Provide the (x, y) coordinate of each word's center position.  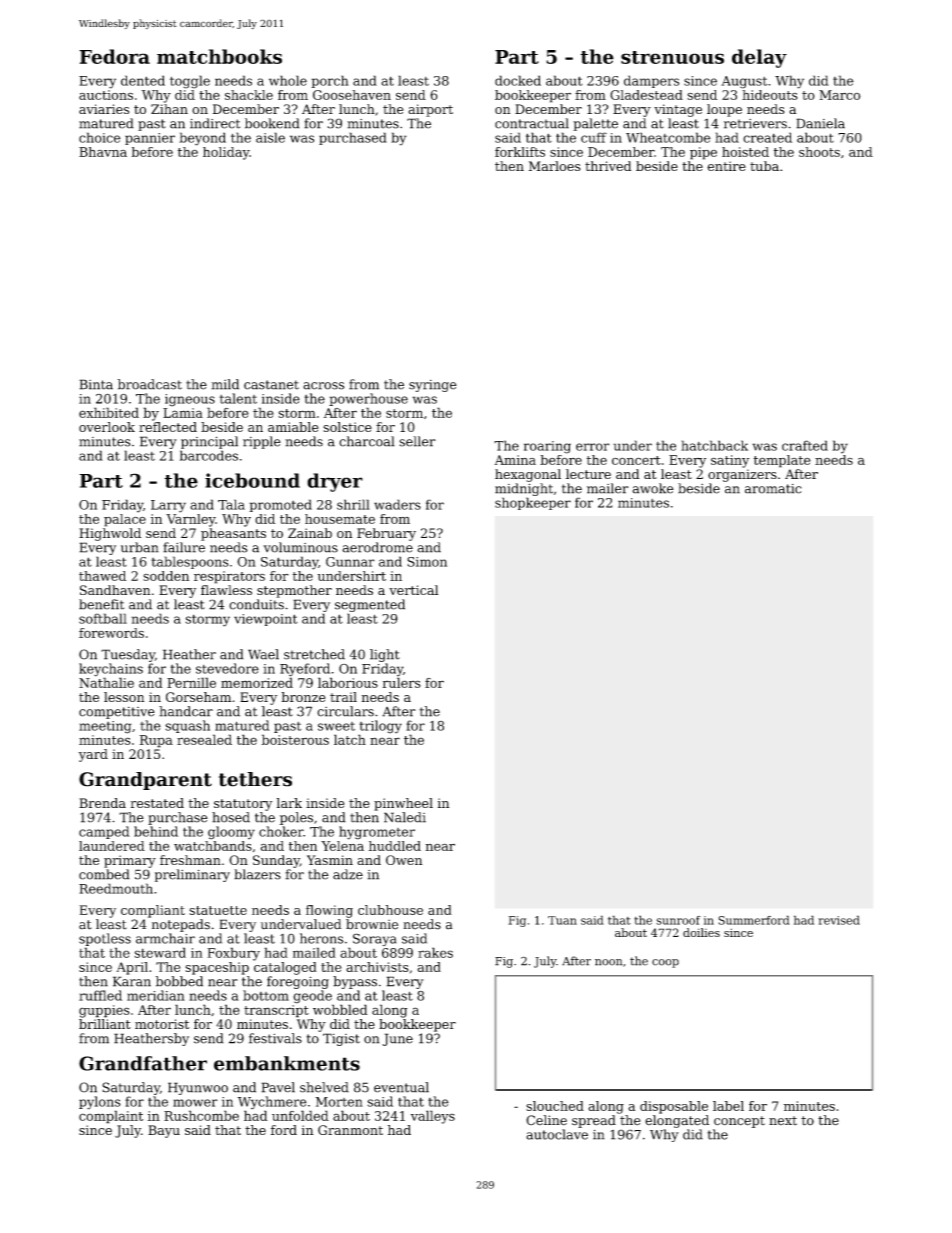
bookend (272, 123)
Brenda (102, 803)
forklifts (520, 152)
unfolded (300, 1115)
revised (839, 920)
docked (518, 80)
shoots (819, 152)
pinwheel (403, 804)
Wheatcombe (668, 137)
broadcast (150, 384)
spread (594, 1121)
